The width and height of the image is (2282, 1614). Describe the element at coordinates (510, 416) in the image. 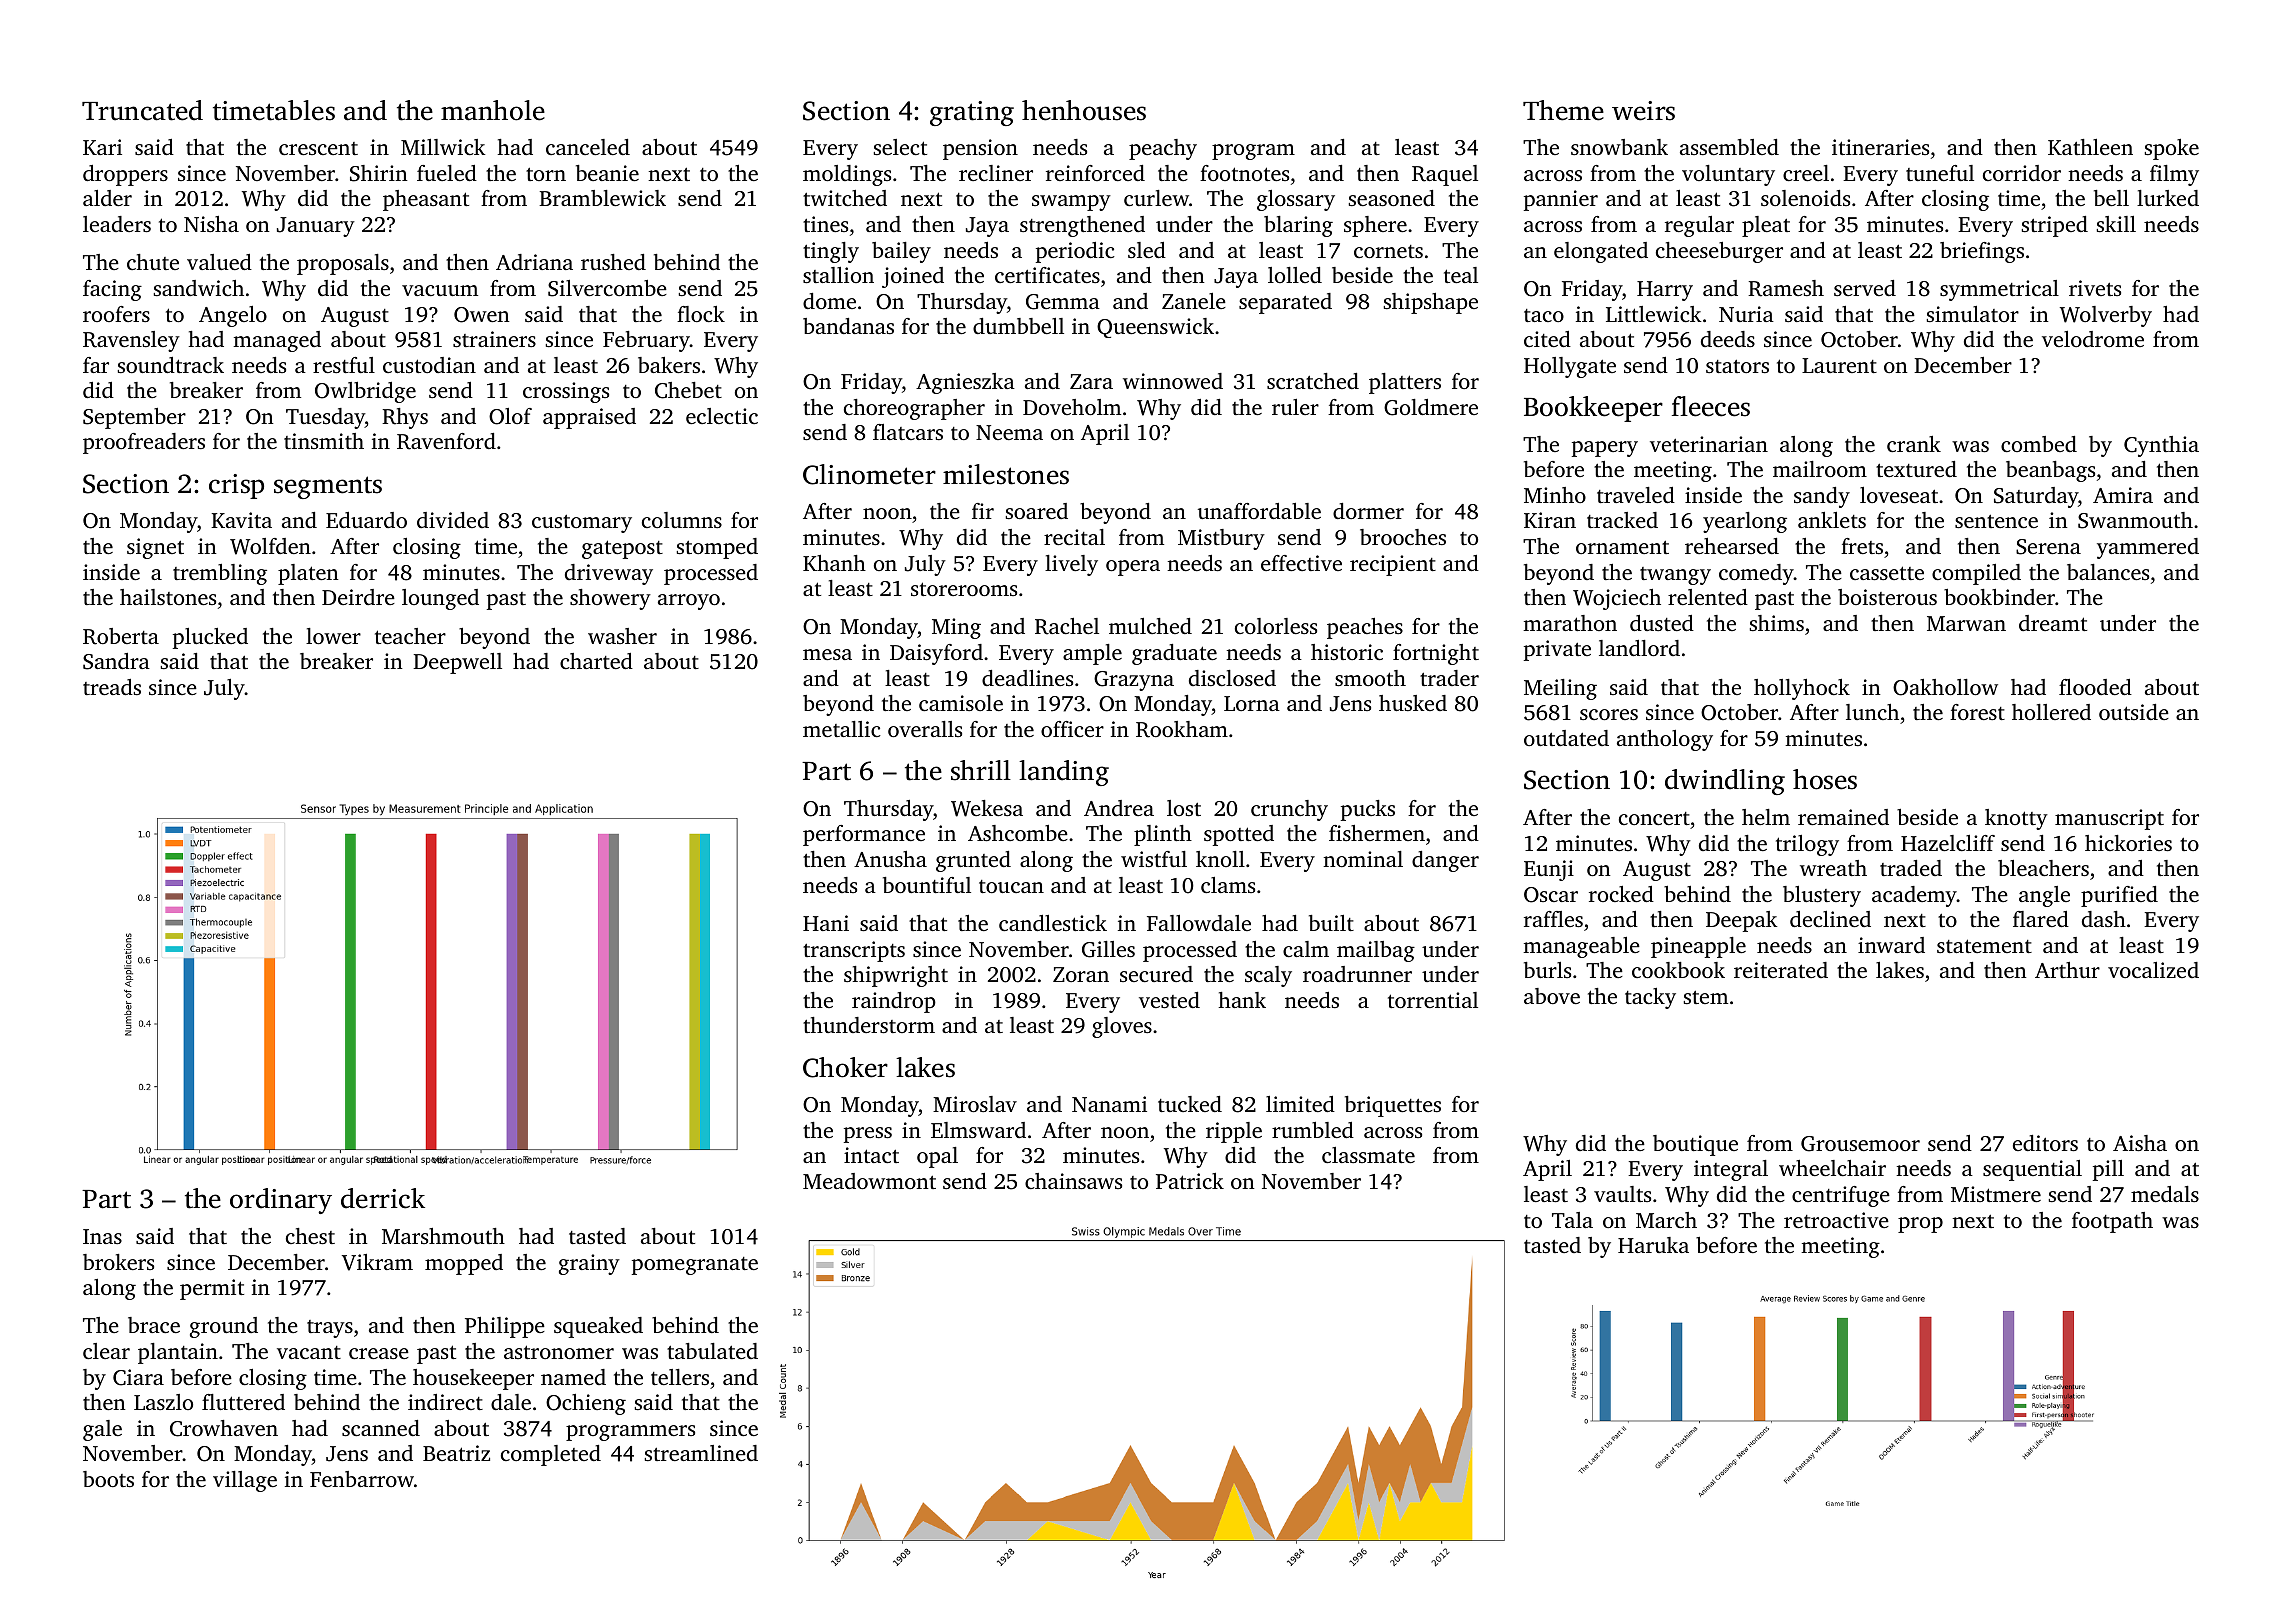

I see `Olof` at that location.
